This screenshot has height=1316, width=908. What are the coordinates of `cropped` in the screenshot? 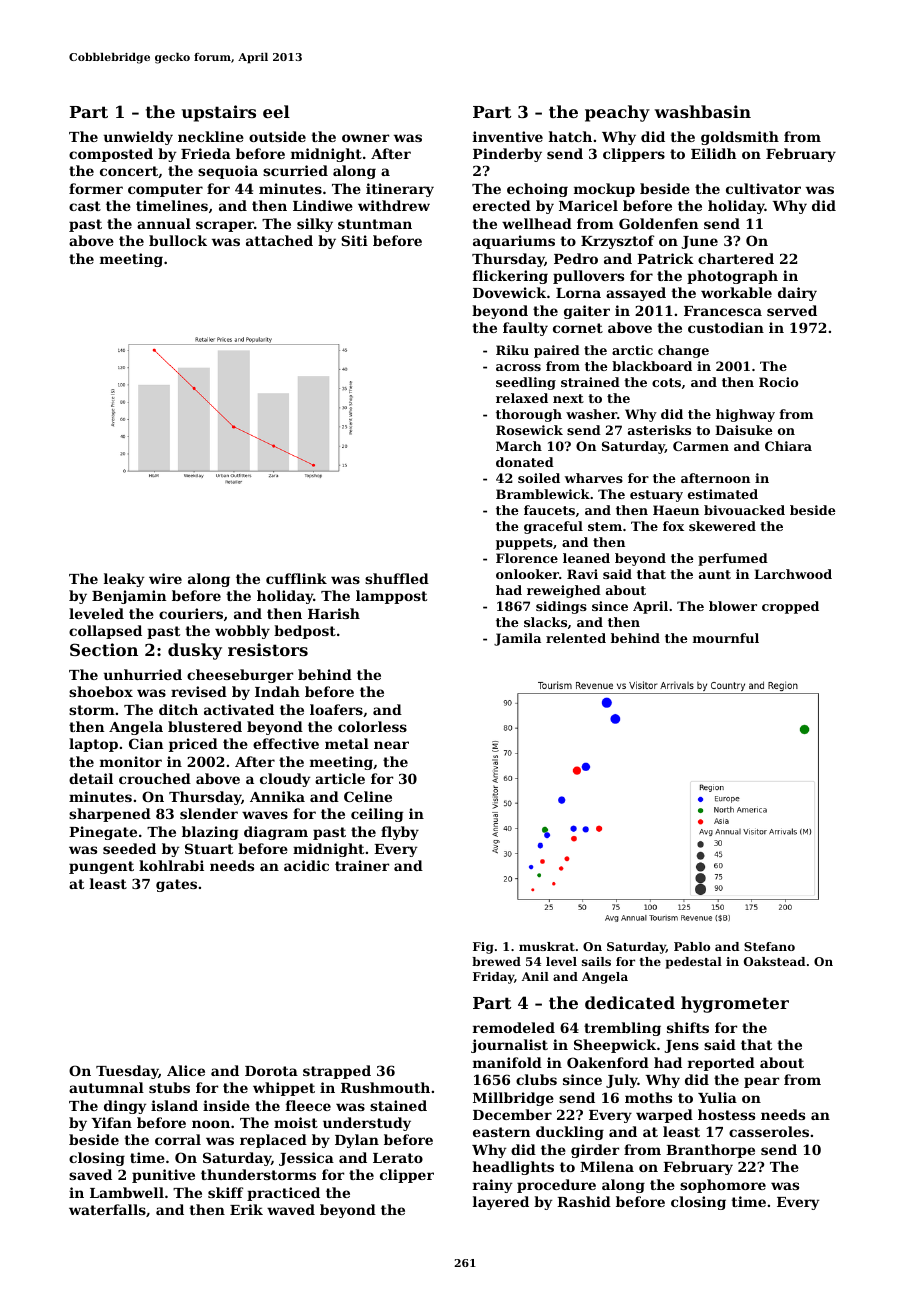 It's located at (790, 607).
